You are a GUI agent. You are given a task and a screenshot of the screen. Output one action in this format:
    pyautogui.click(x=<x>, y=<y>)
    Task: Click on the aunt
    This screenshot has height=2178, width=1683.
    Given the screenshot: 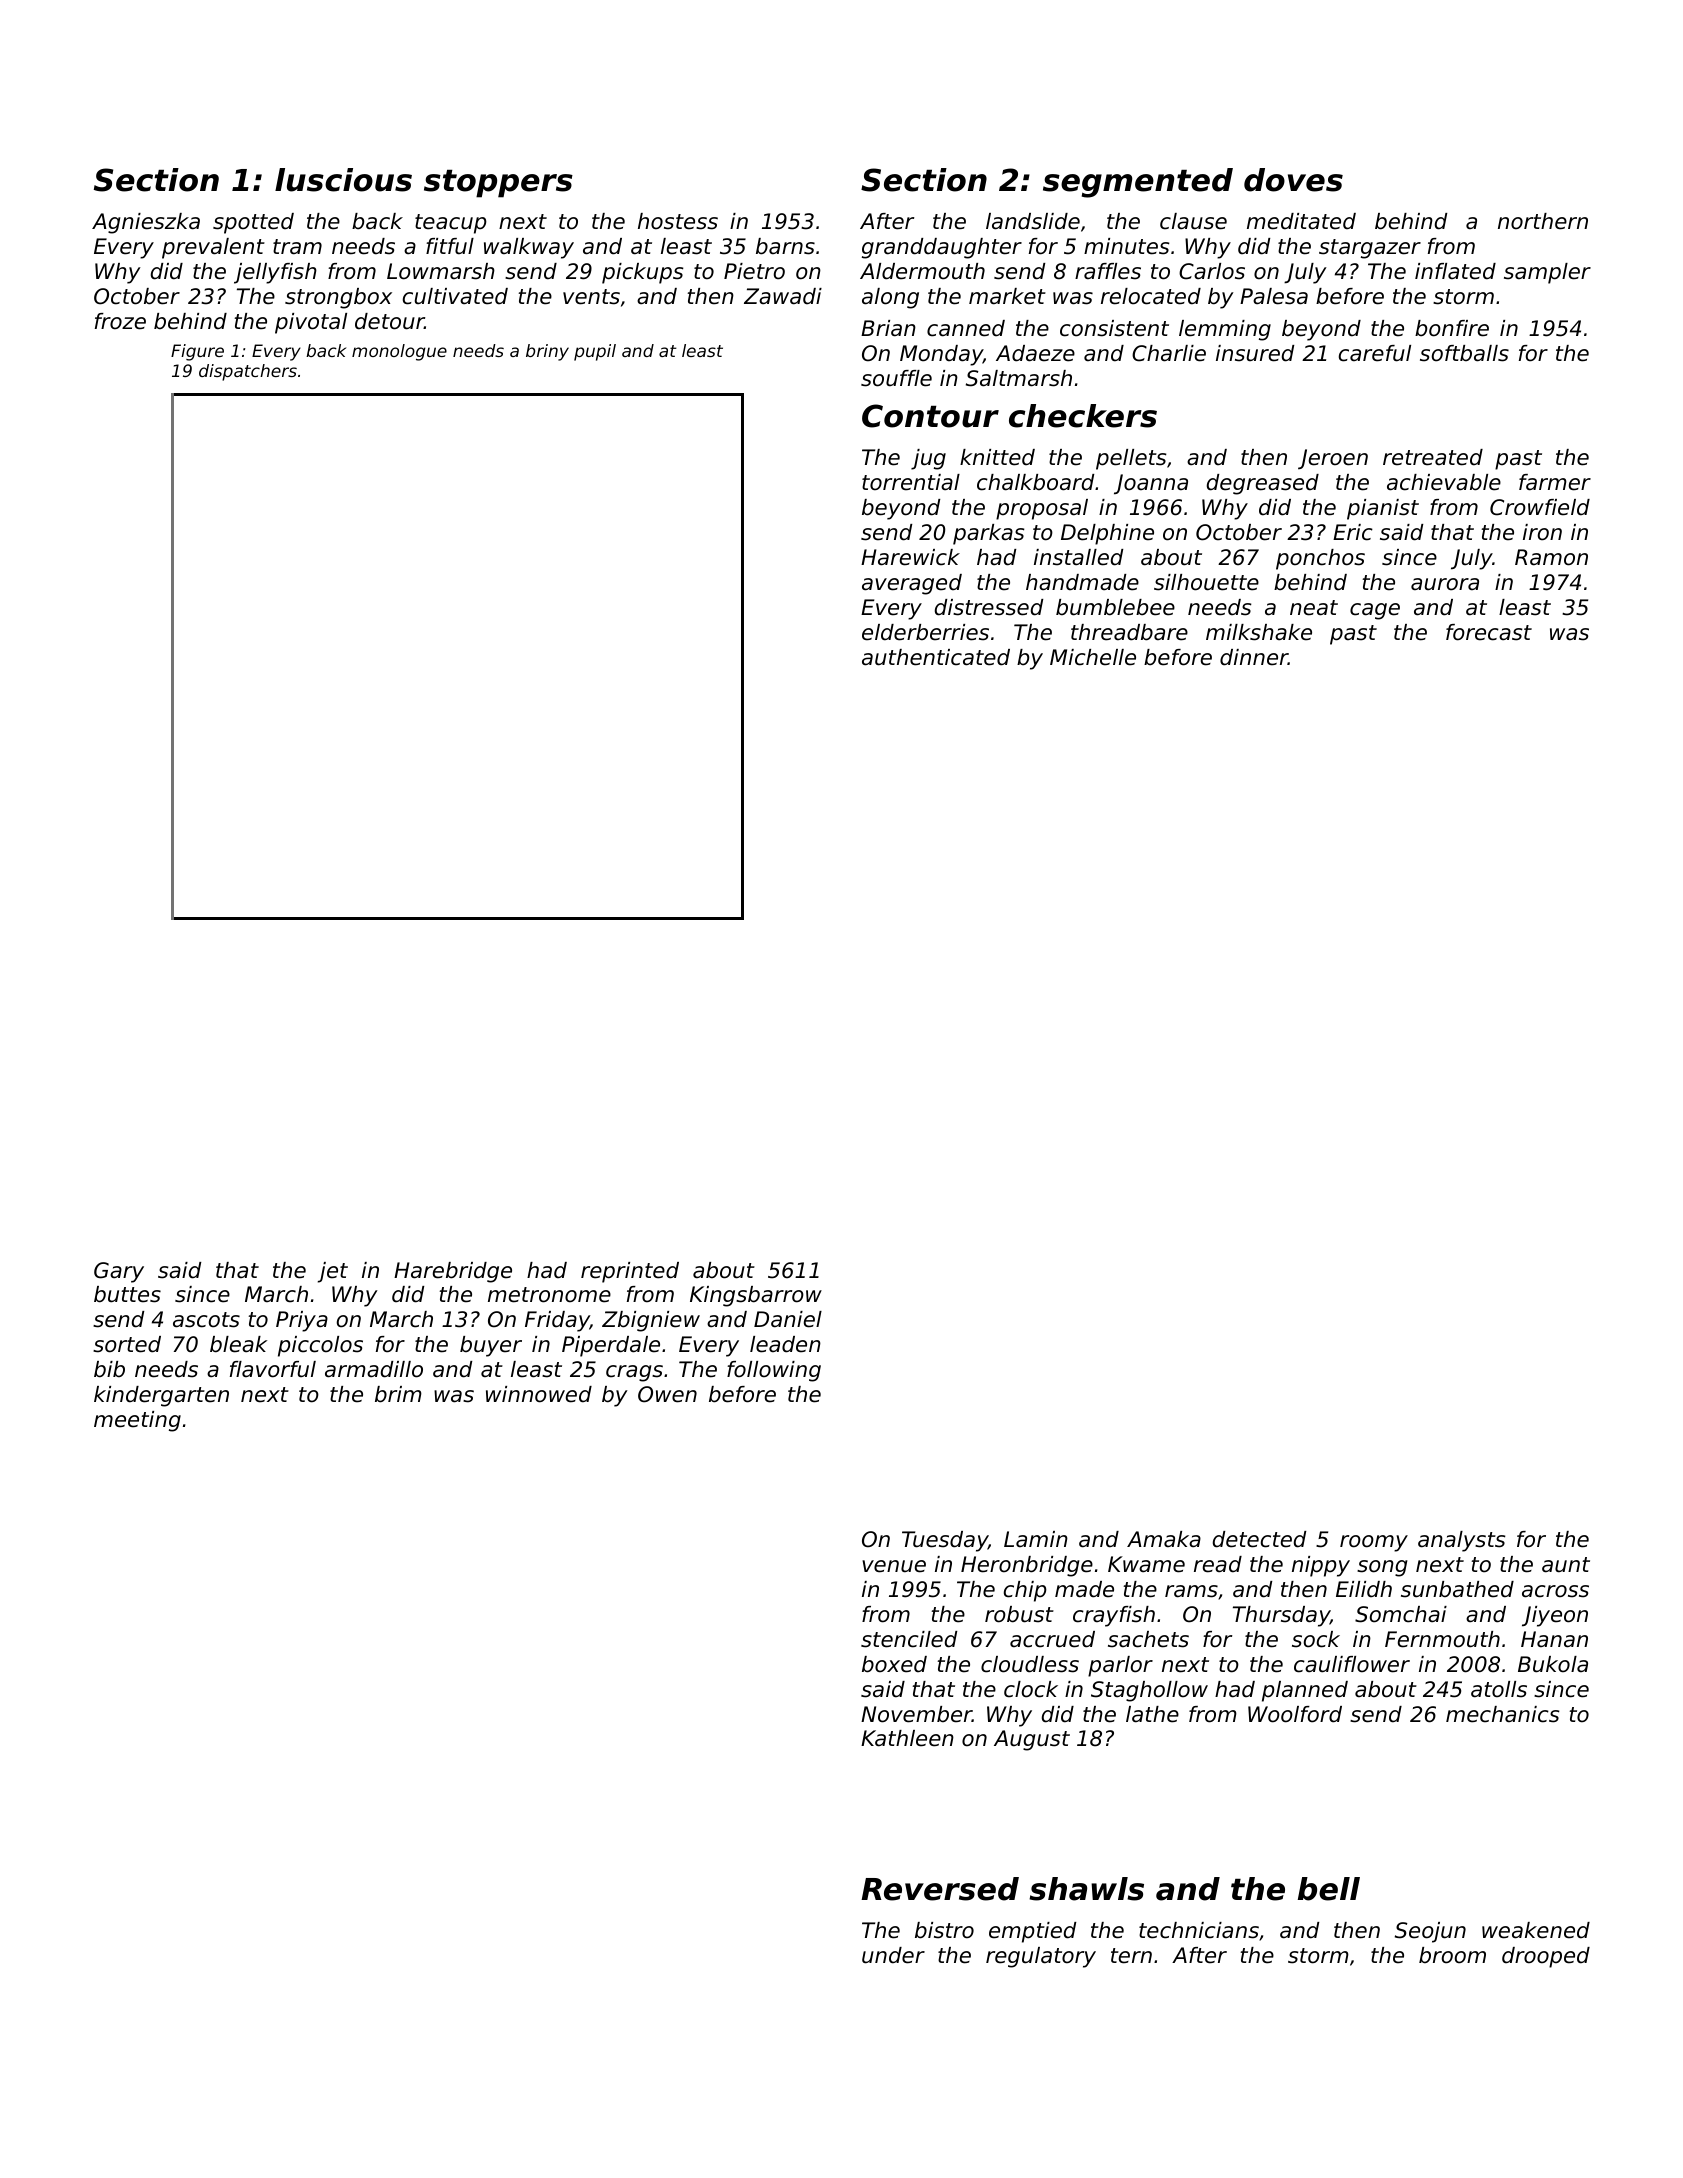 What is the action you would take?
    pyautogui.click(x=1566, y=1565)
